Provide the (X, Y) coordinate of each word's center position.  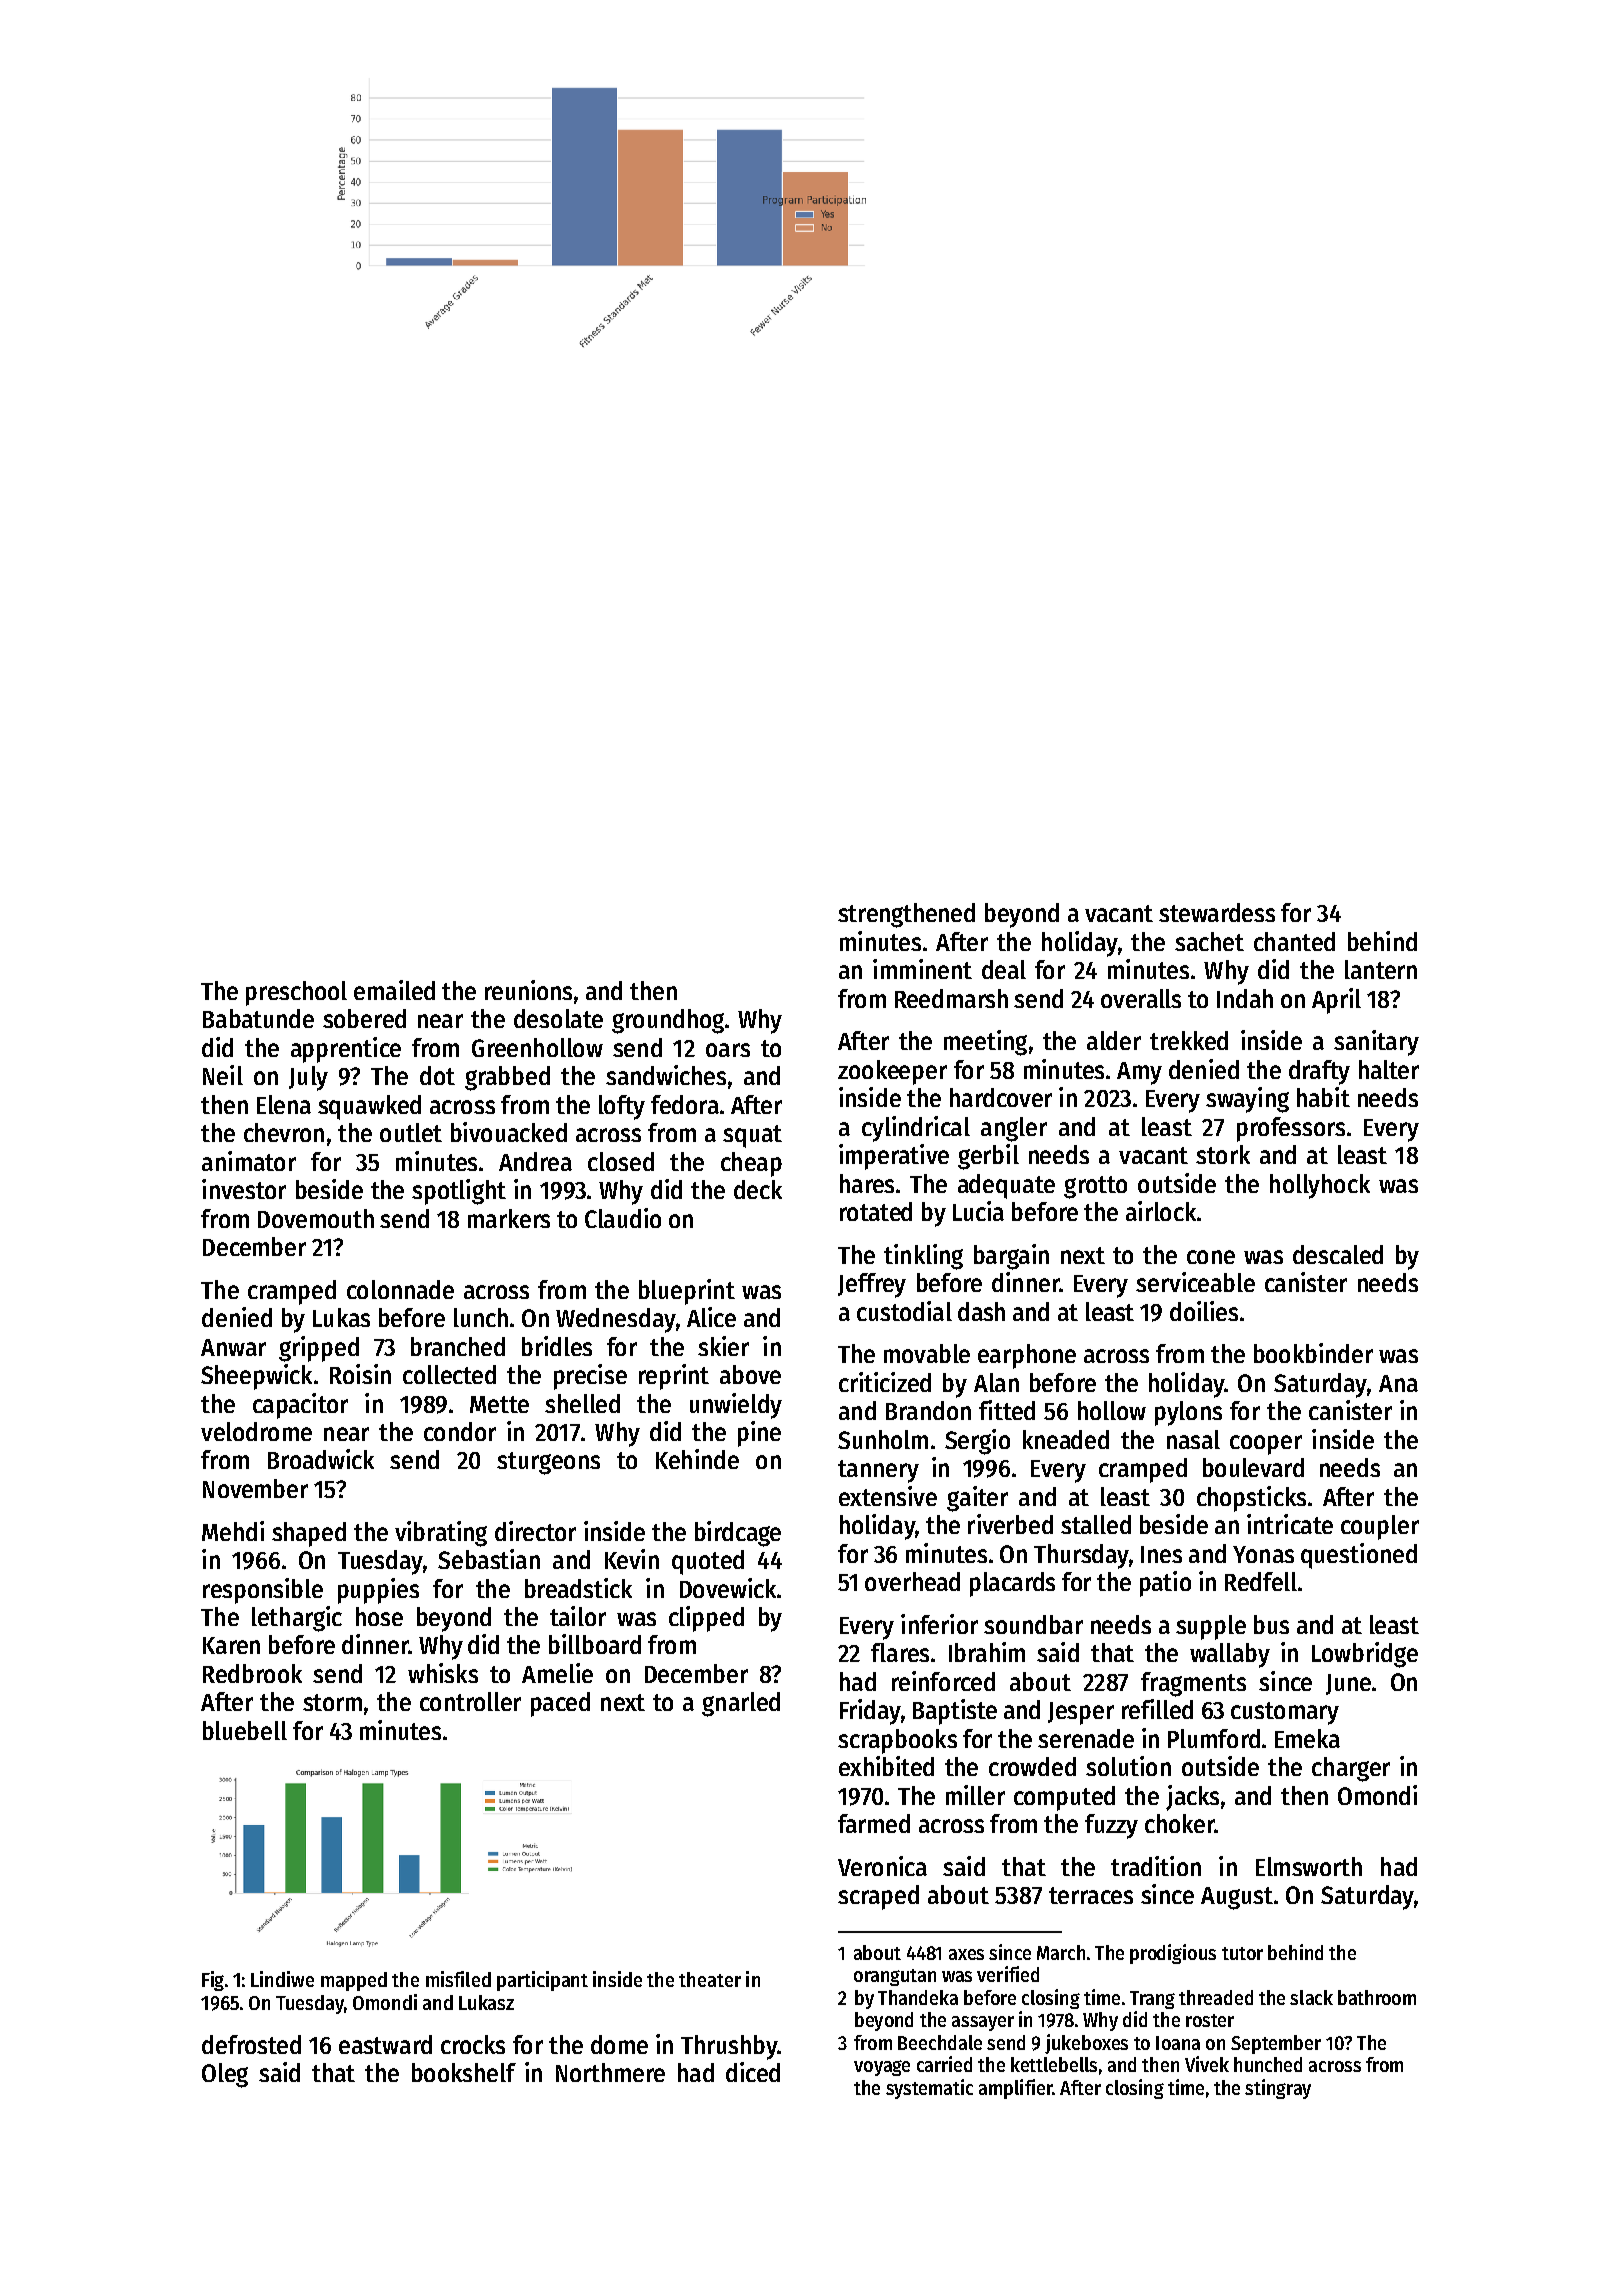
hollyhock (1320, 1186)
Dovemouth (316, 1218)
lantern (1381, 969)
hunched (1268, 2064)
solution (1128, 1766)
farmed (874, 1823)
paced (560, 1704)
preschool (296, 993)
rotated (876, 1211)
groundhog (668, 1021)
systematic (929, 2089)
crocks (473, 2044)
